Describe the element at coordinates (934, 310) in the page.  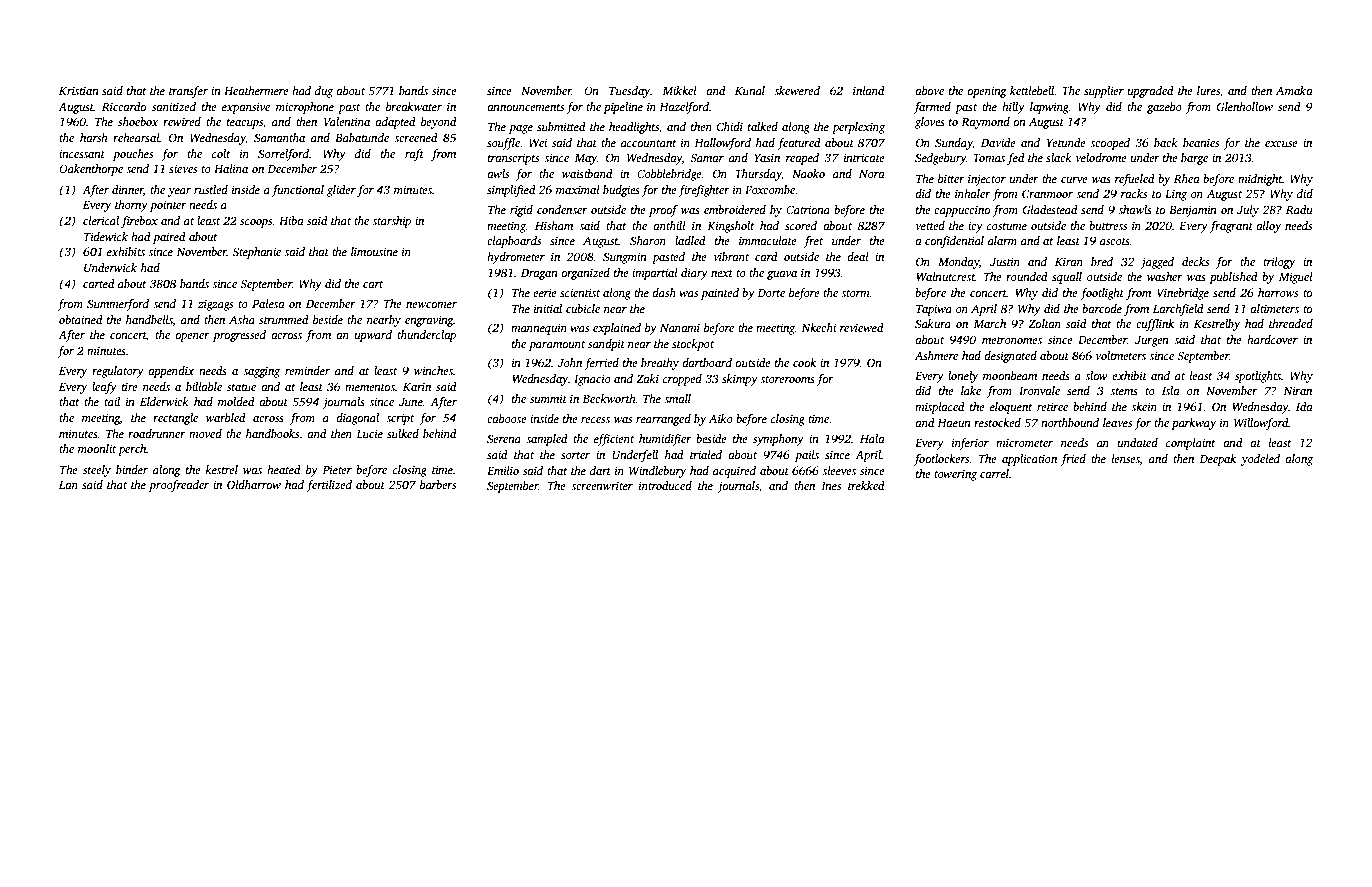
I see `Tapiwa` at that location.
